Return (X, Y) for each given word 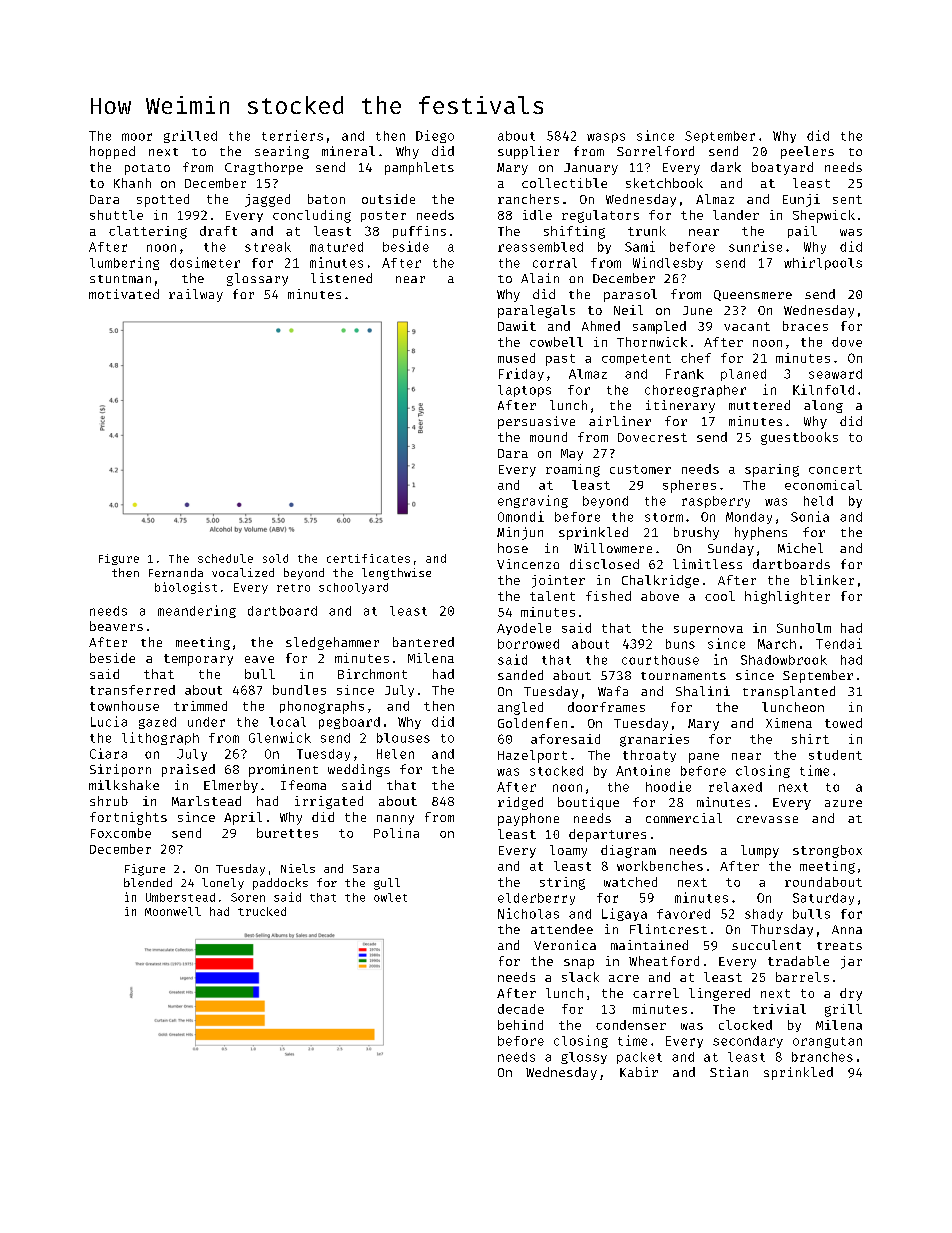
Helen (395, 754)
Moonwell (173, 911)
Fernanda (176, 572)
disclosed (604, 564)
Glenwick (280, 737)
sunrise (755, 246)
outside (388, 199)
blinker (827, 580)
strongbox (827, 851)
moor (137, 137)
